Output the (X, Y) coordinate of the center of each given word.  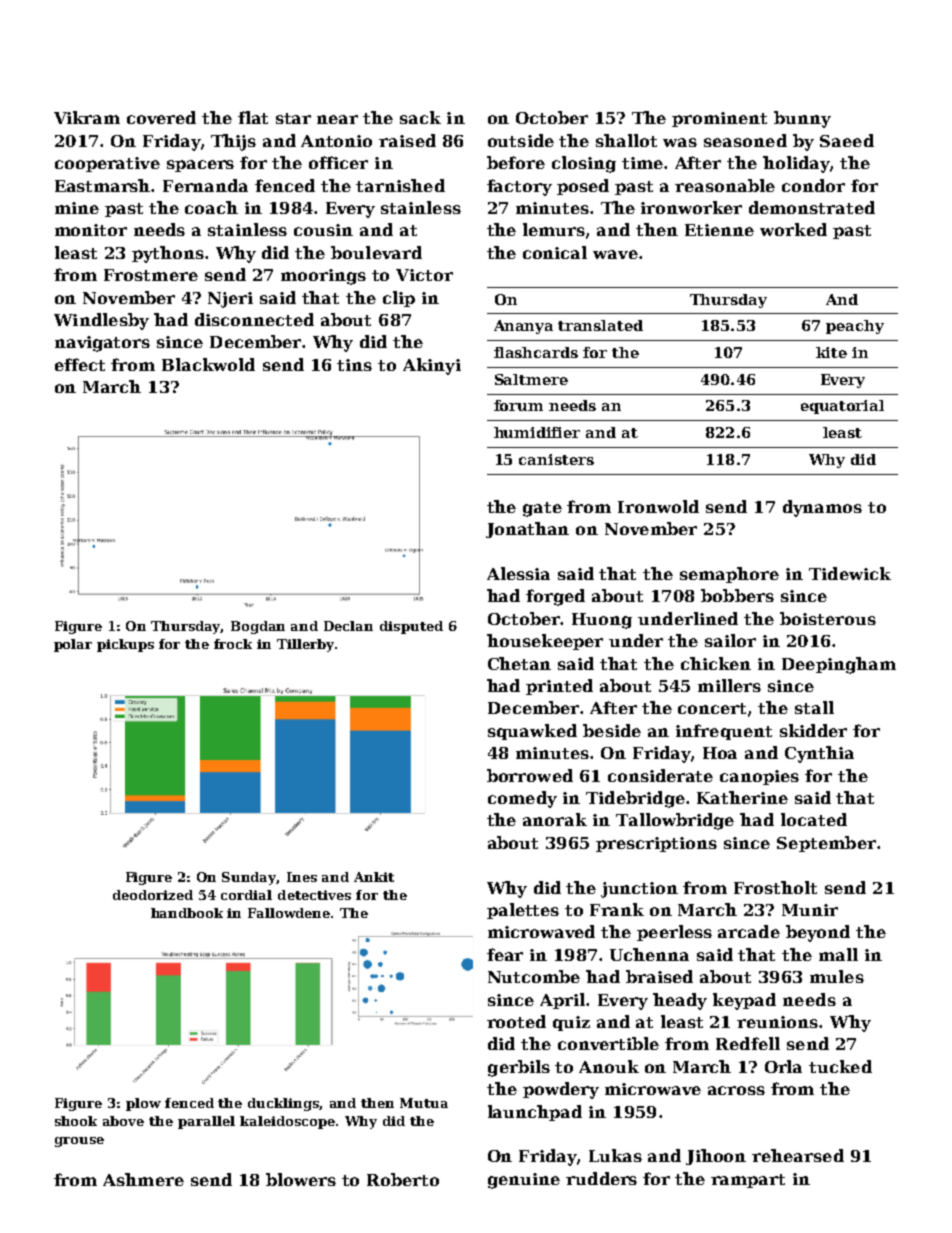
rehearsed (798, 1155)
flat (253, 117)
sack (420, 117)
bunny (802, 119)
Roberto (403, 1179)
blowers (301, 1179)
